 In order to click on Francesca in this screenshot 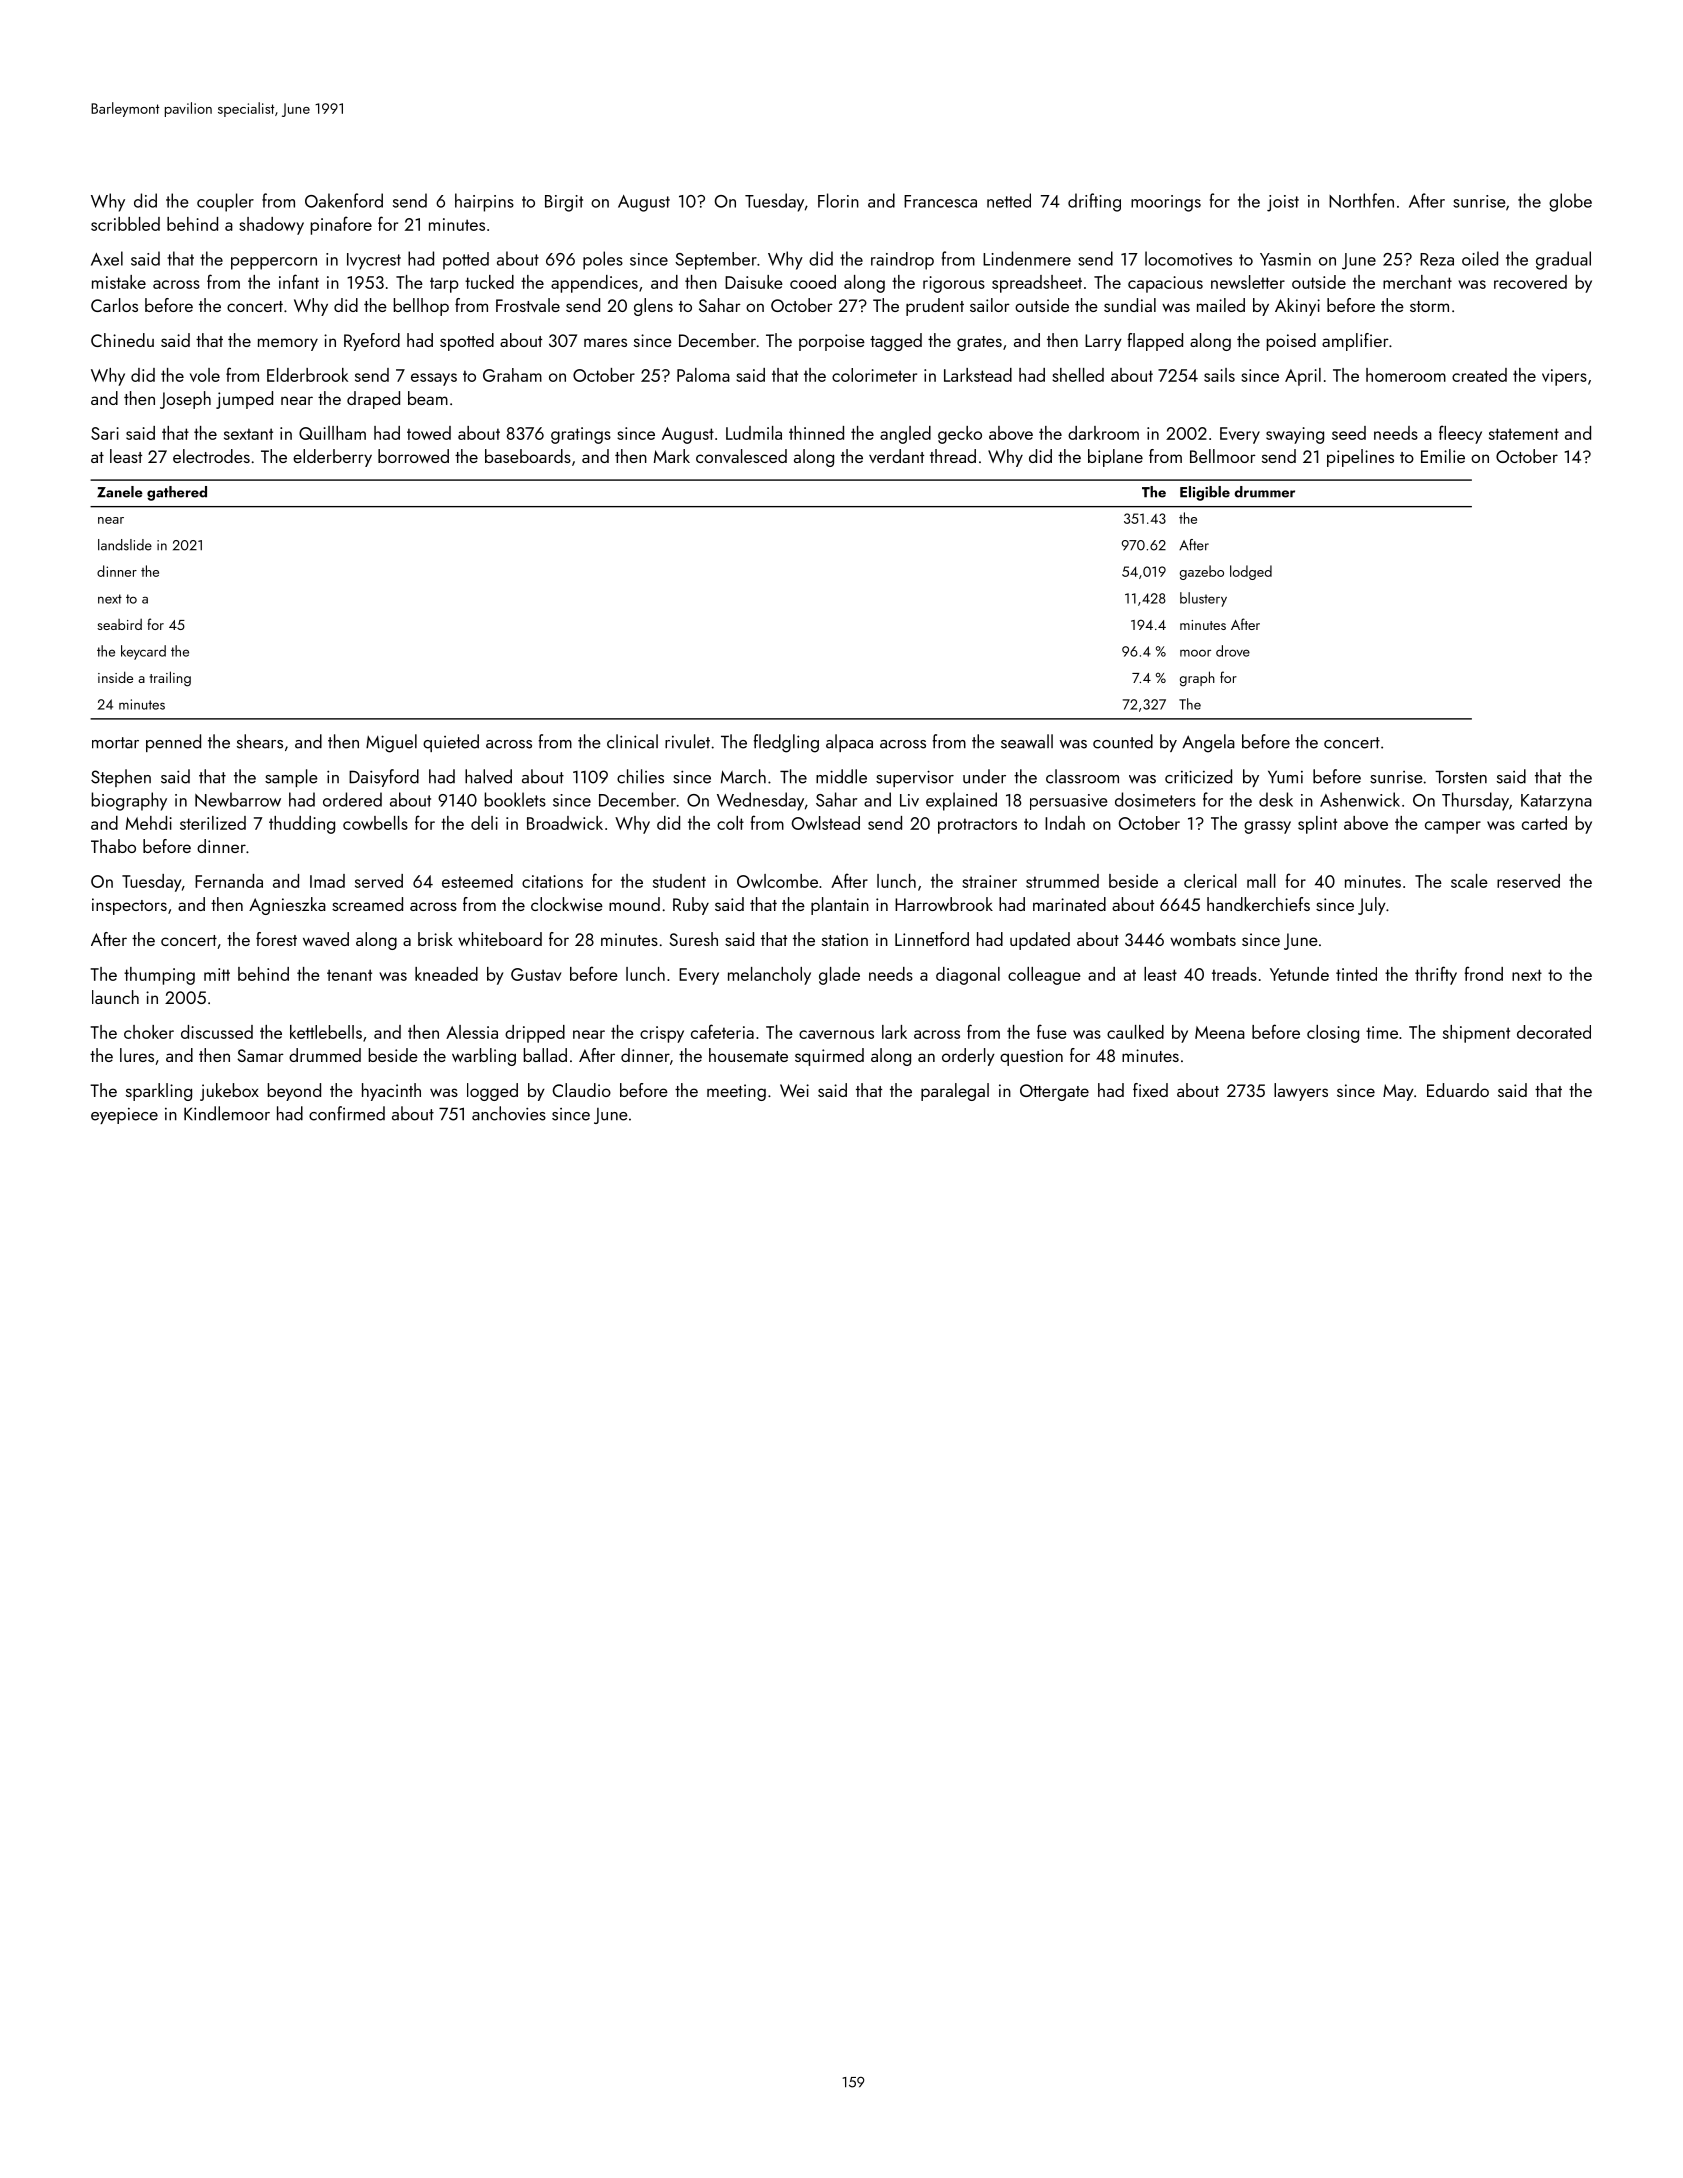, I will do `click(940, 201)`.
